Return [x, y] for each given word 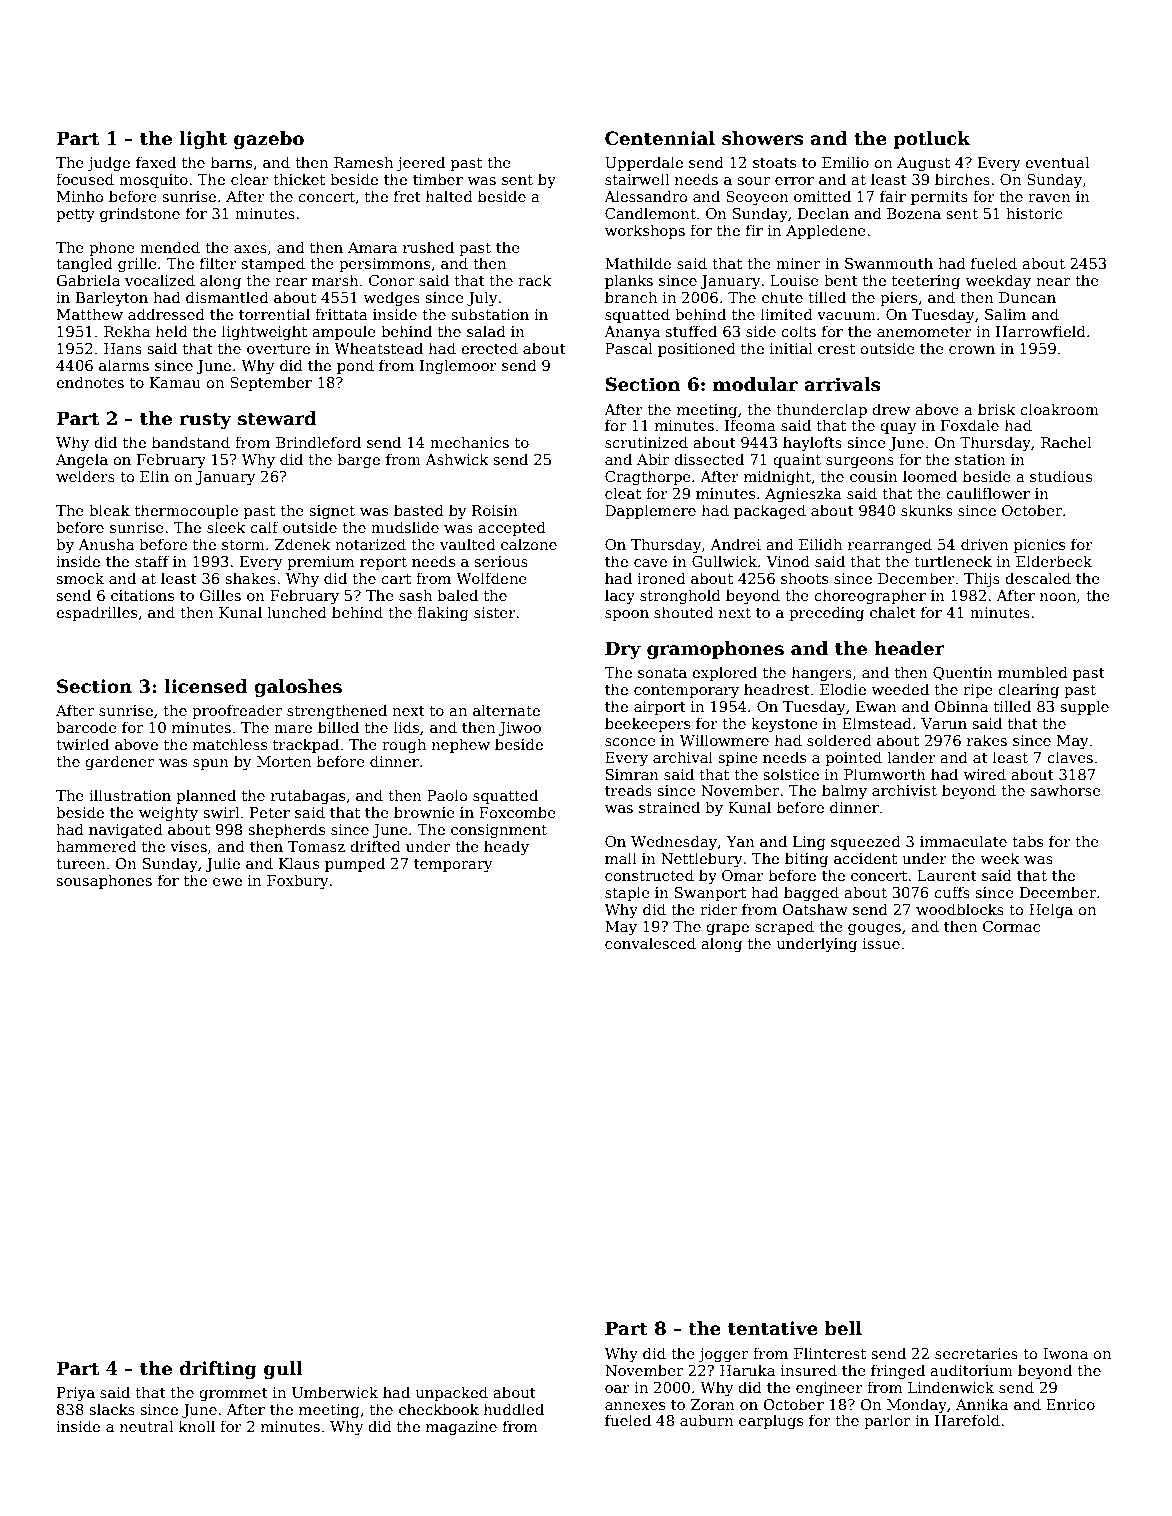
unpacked [452, 1393]
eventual [1057, 162]
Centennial [660, 138]
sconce [630, 742]
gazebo [269, 140]
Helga [1051, 911]
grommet [233, 1395]
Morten [284, 761]
